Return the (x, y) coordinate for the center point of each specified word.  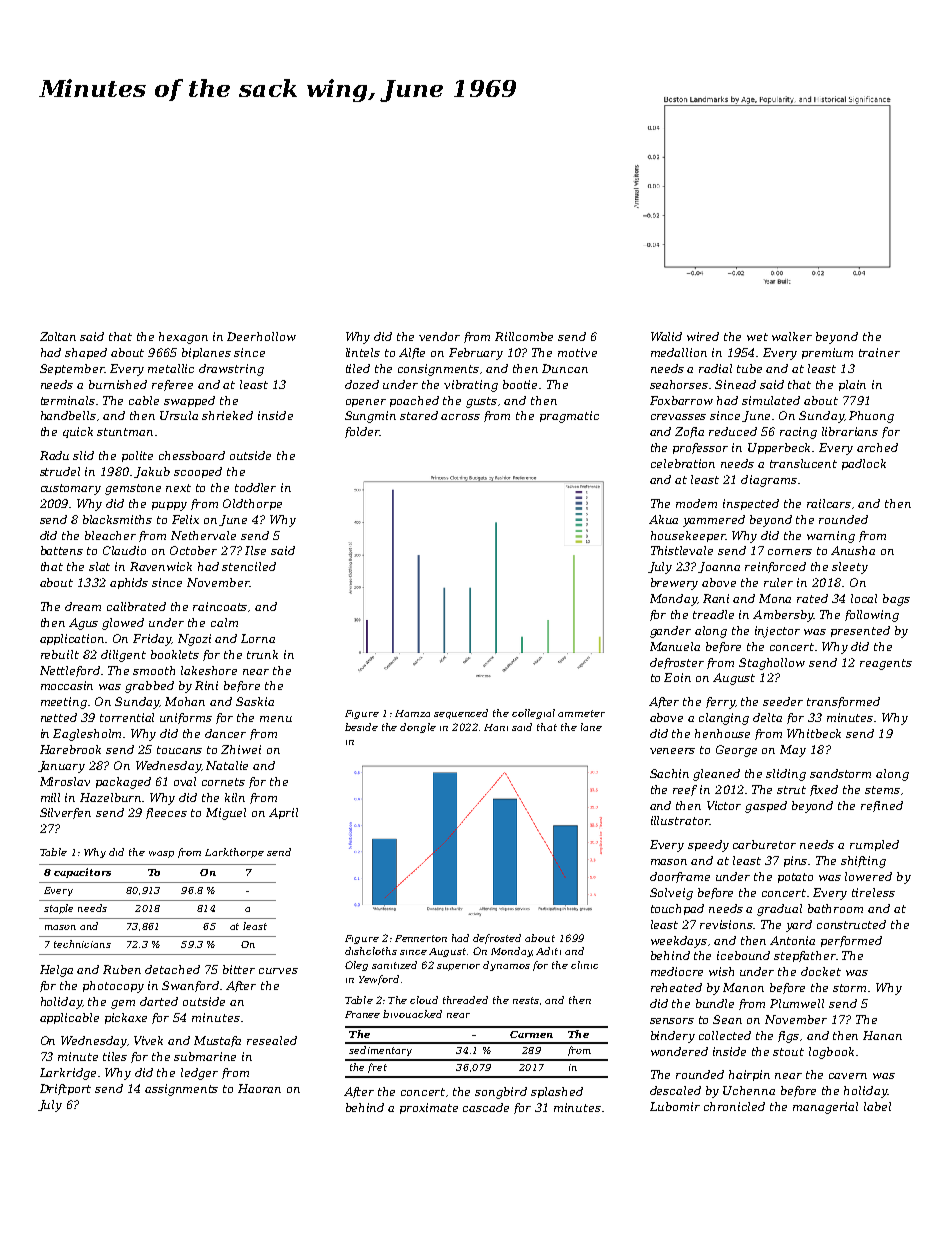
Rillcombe (524, 336)
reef (685, 790)
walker (792, 336)
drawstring (231, 370)
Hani (496, 727)
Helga (56, 971)
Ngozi (194, 640)
